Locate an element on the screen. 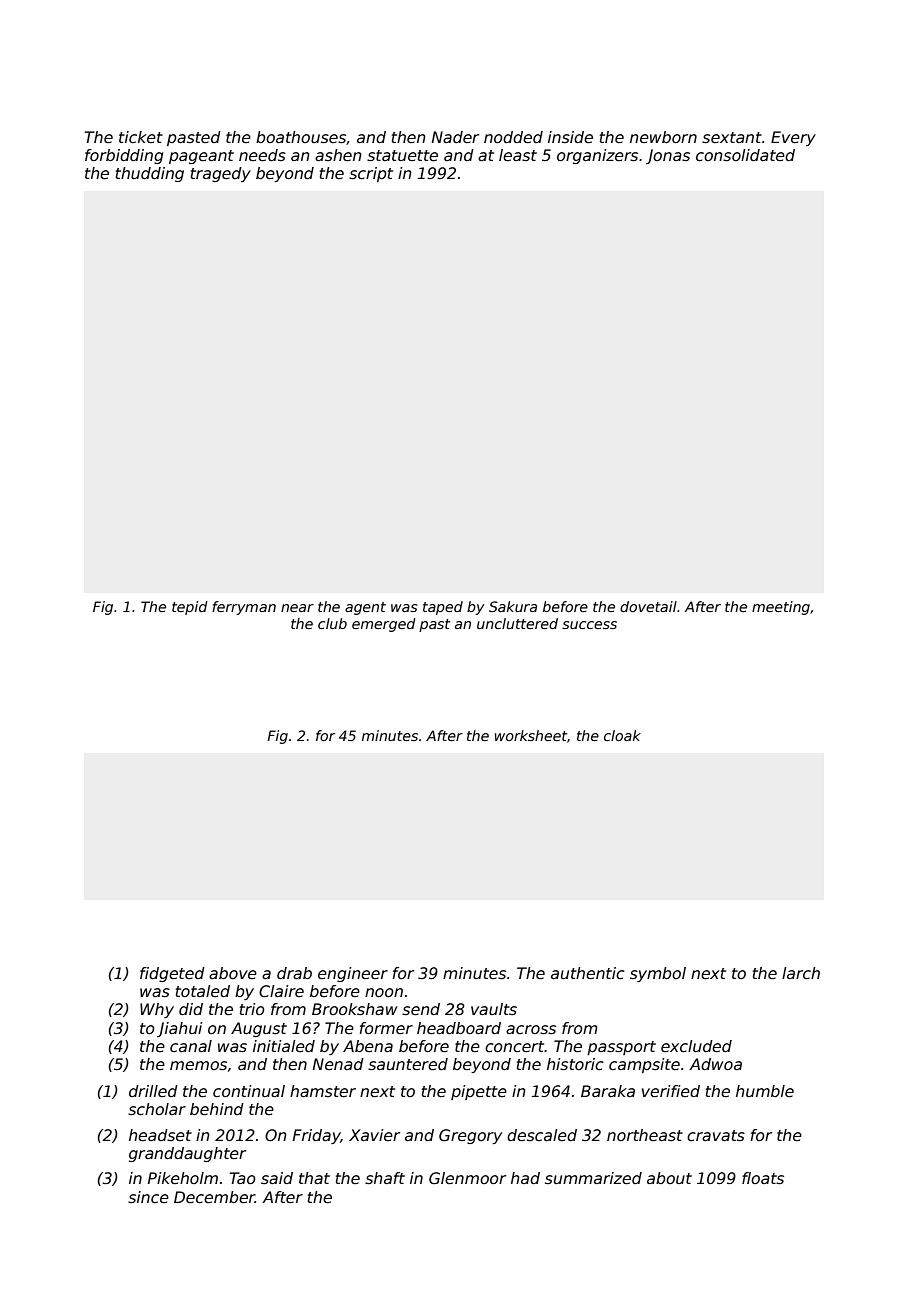  agent is located at coordinates (365, 608).
